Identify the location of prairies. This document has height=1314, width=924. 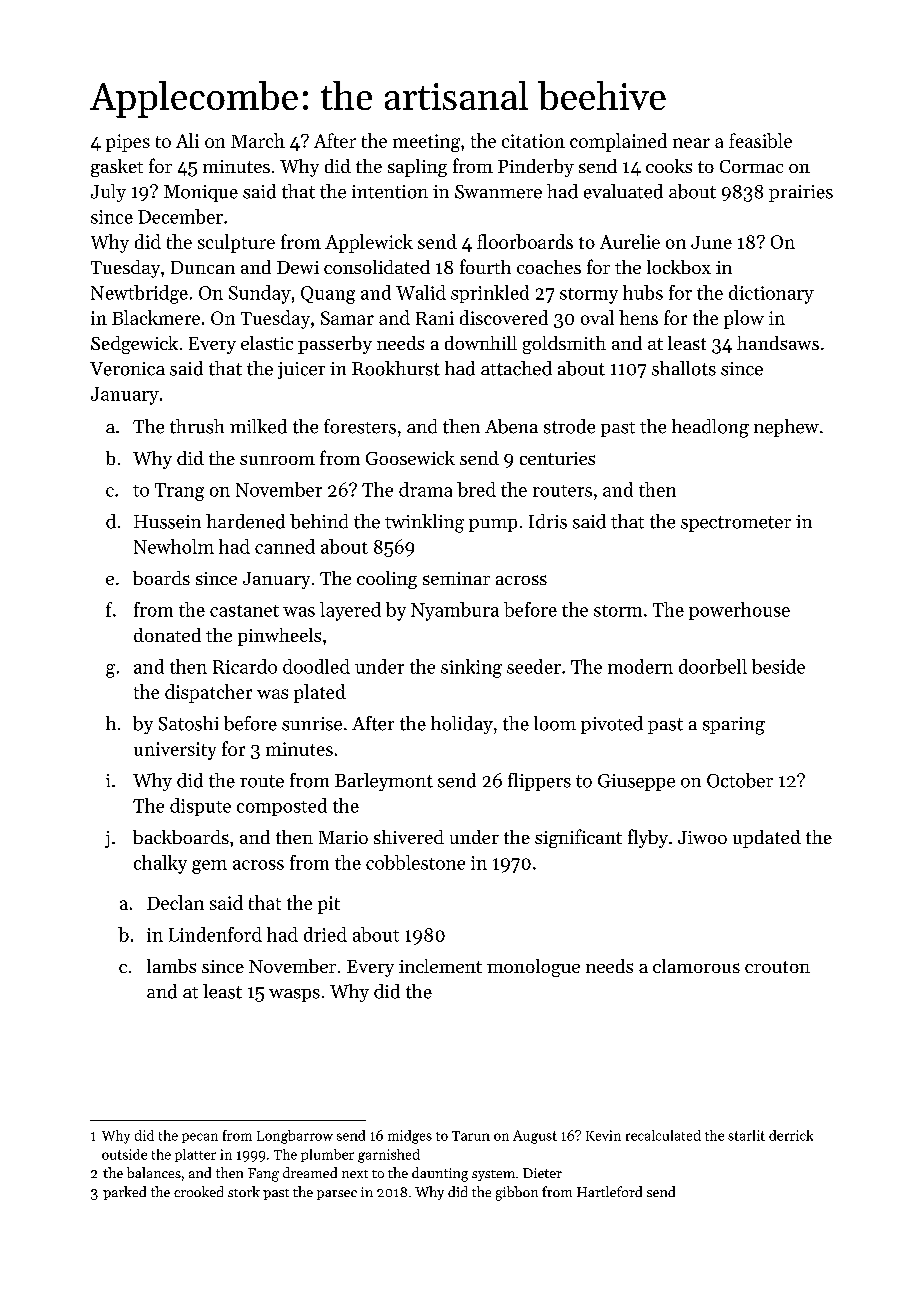
(801, 193).
